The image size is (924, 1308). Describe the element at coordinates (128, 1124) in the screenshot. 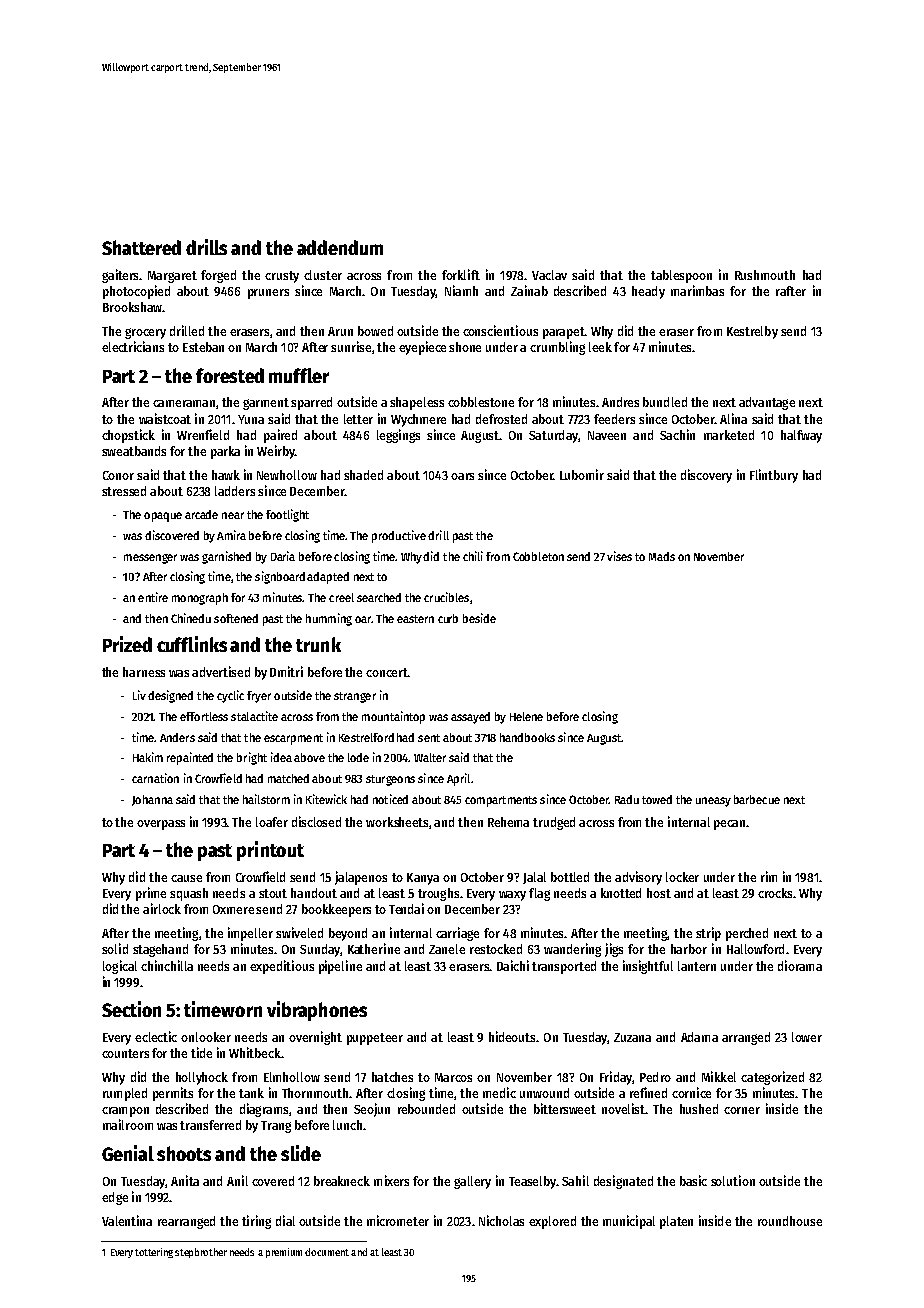

I see `mailroom` at that location.
